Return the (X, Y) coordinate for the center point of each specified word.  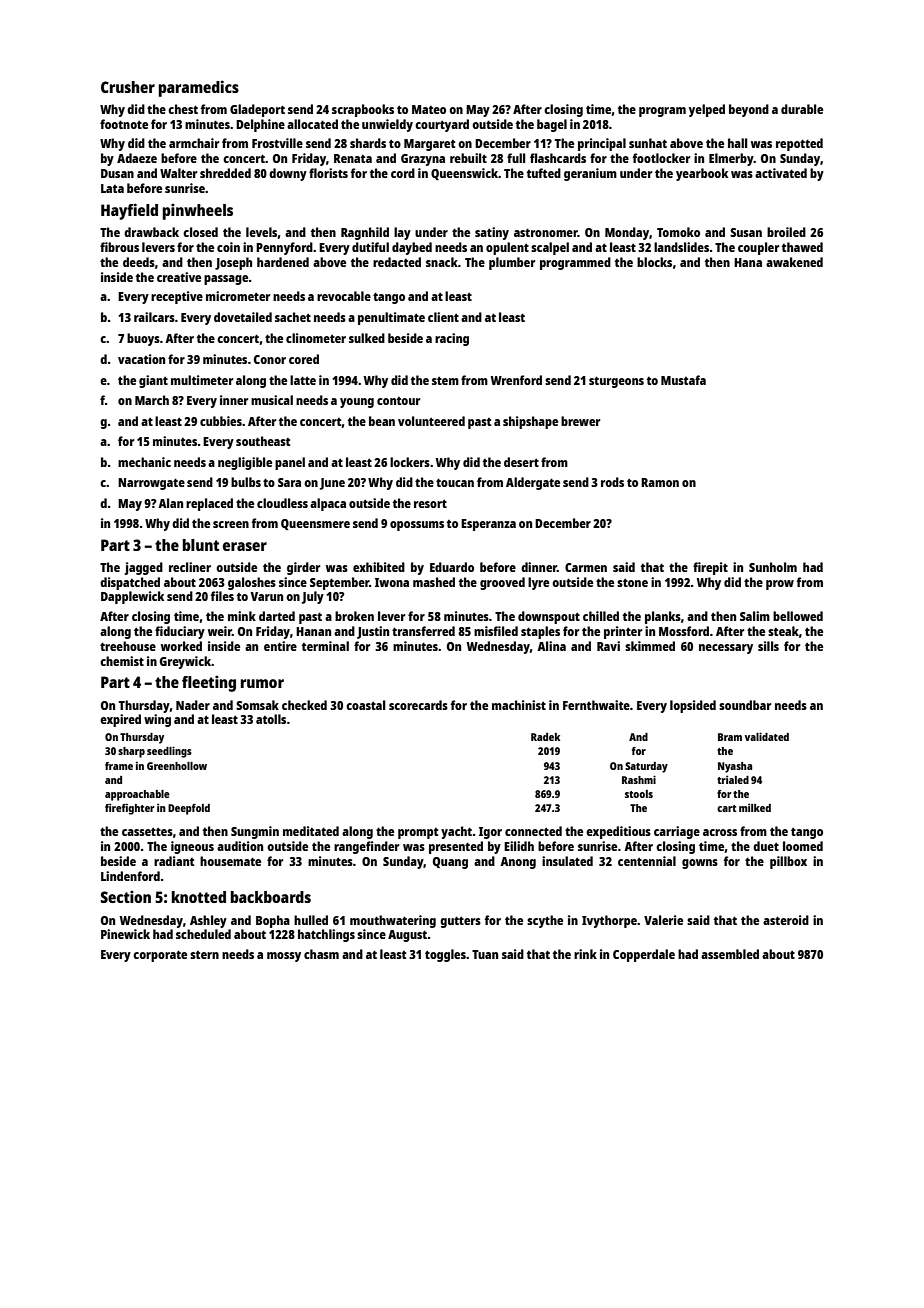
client (443, 317)
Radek (545, 737)
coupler (758, 248)
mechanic (144, 462)
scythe (545, 921)
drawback (151, 232)
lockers (410, 462)
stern (204, 955)
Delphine (260, 125)
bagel (552, 125)
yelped (707, 110)
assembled (730, 954)
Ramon (660, 482)
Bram (730, 737)
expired (120, 720)
